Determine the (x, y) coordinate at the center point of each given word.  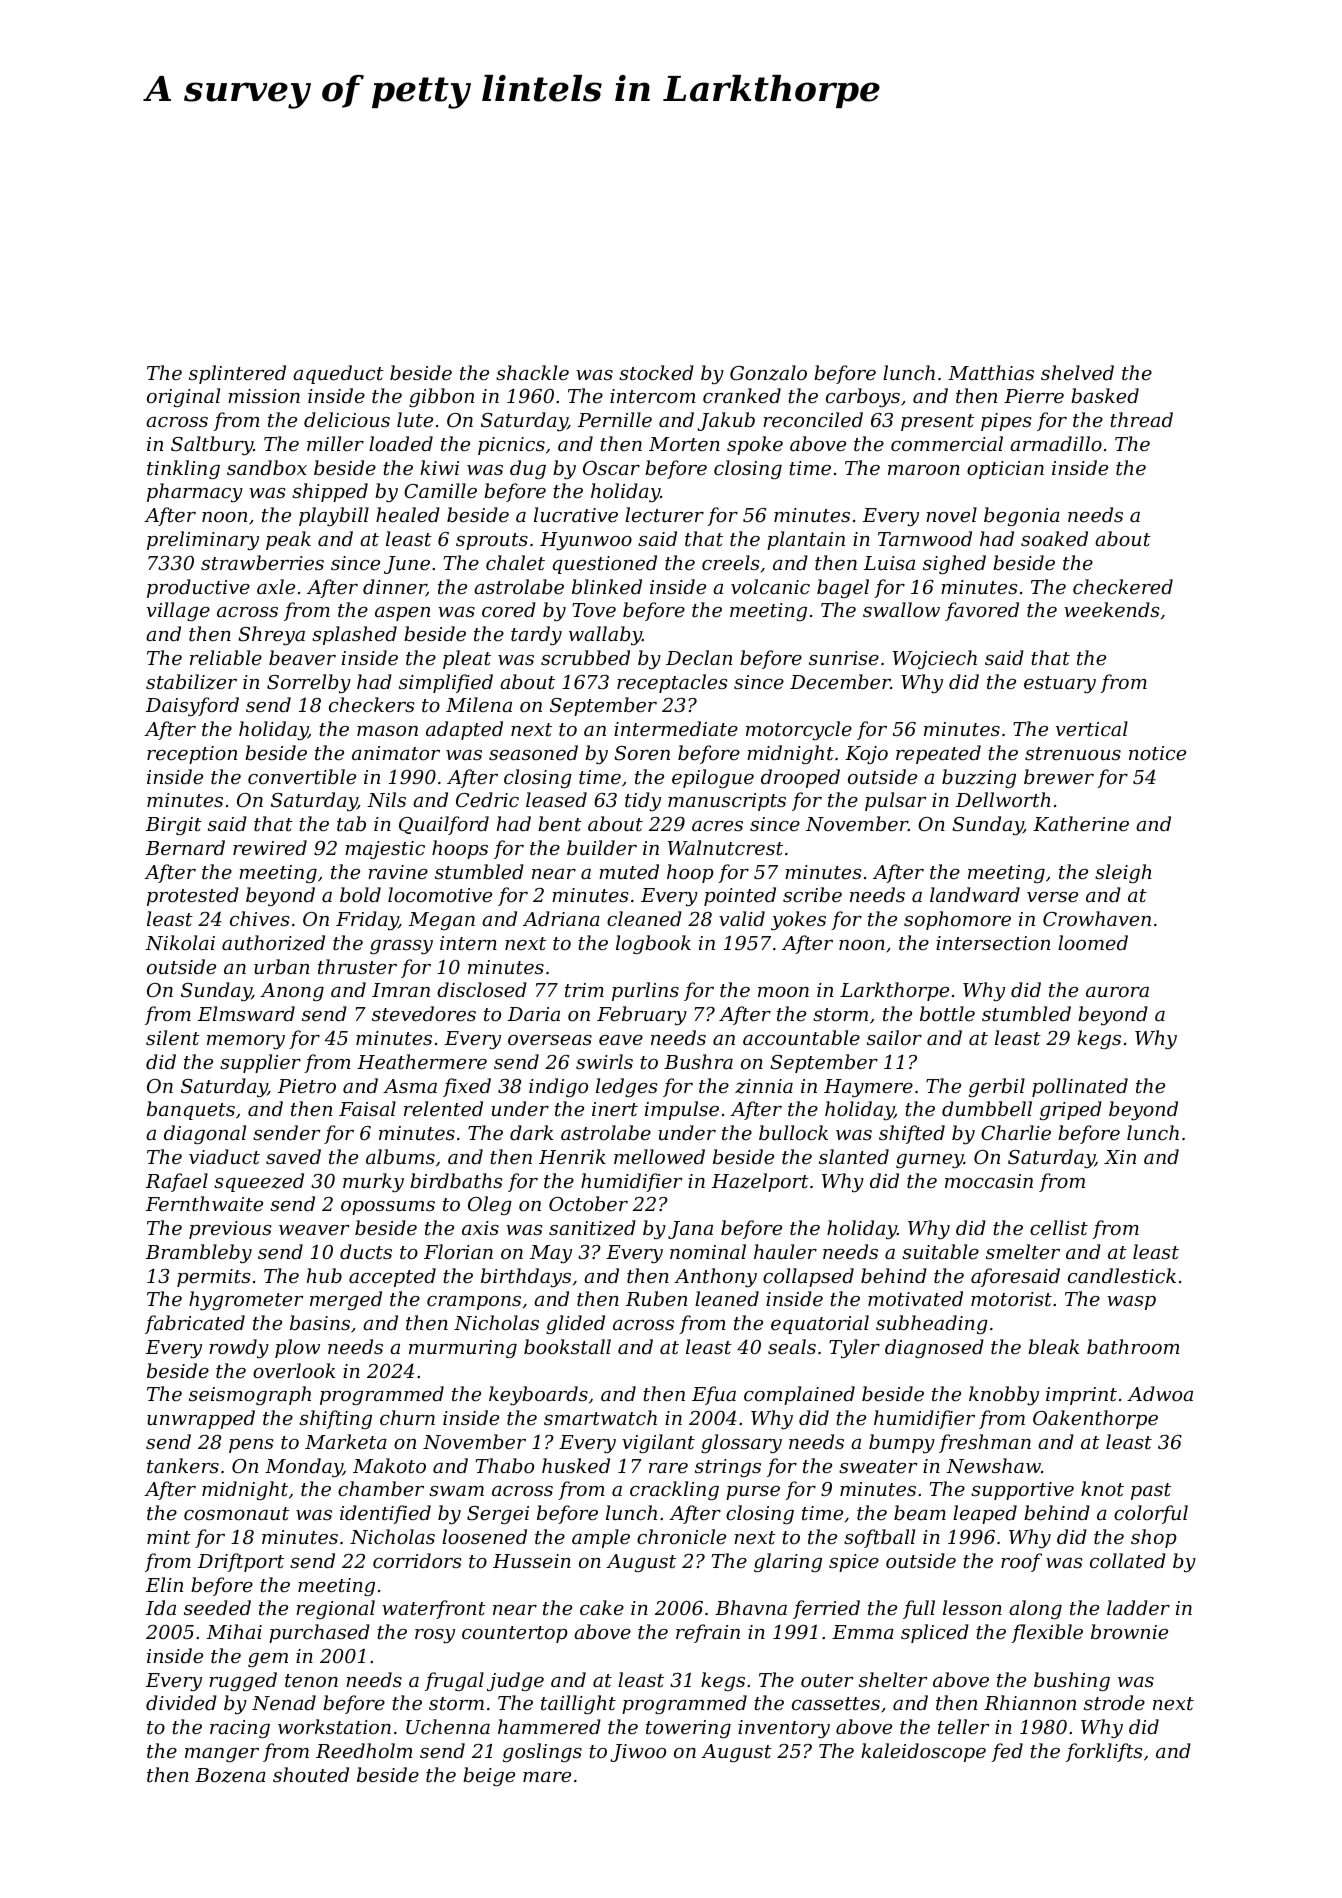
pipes (1006, 422)
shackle (532, 372)
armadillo (1056, 443)
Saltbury (212, 445)
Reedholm (364, 1750)
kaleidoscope (923, 1752)
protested (193, 896)
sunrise (844, 658)
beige (489, 1776)
